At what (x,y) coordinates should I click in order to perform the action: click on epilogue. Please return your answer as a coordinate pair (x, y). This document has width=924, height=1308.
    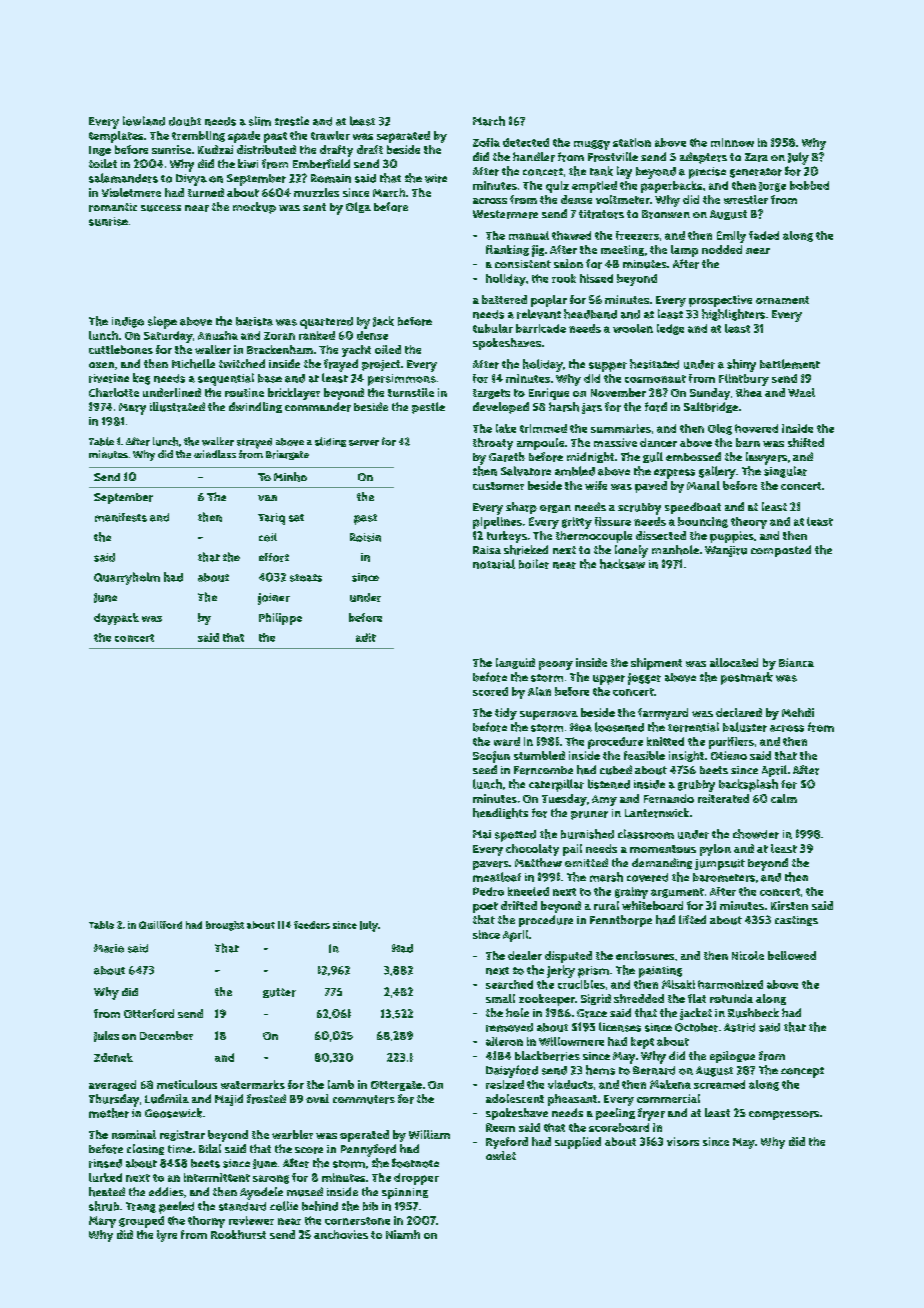
    Looking at the image, I should click on (732, 1057).
